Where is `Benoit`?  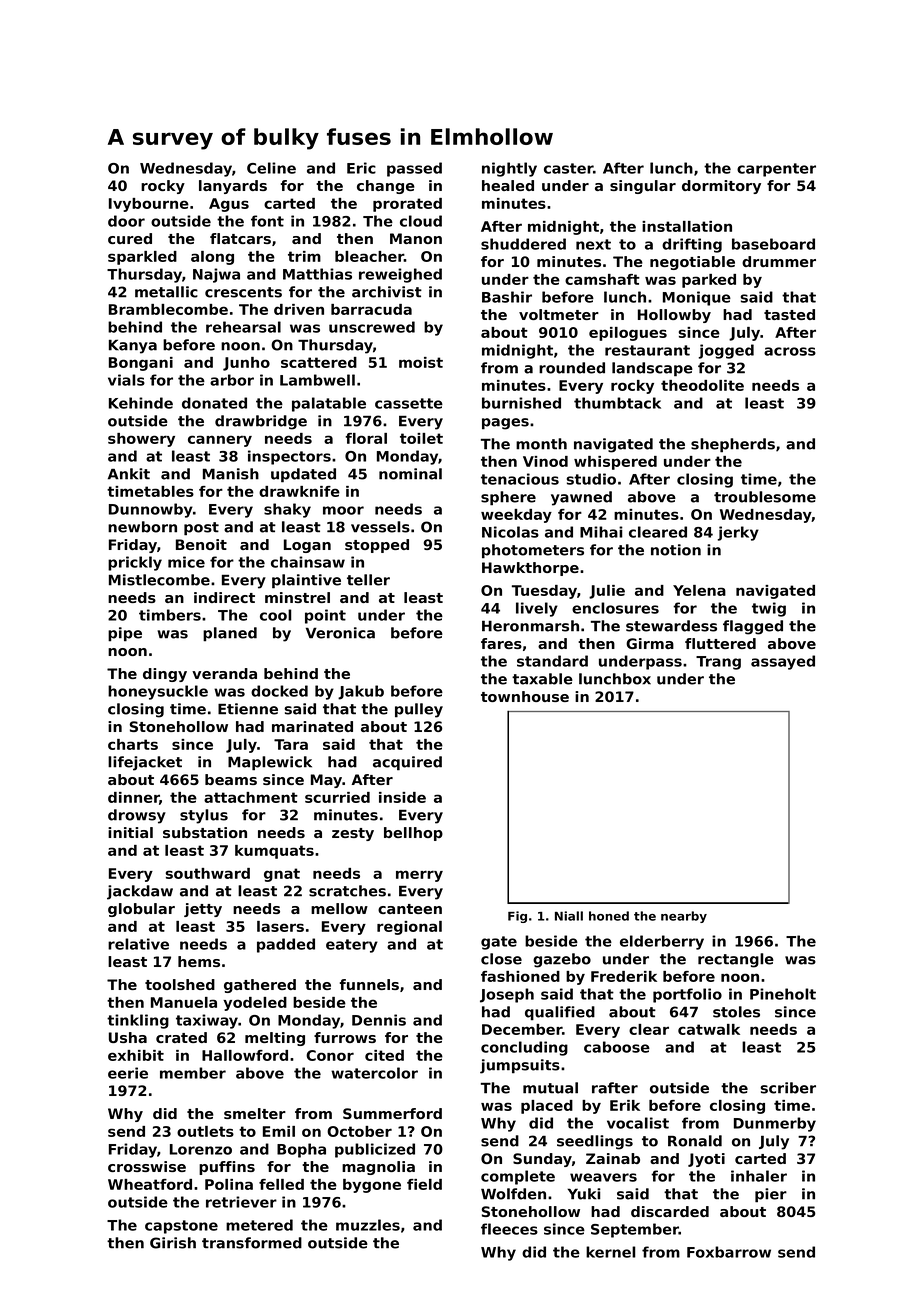 Benoit is located at coordinates (201, 544).
